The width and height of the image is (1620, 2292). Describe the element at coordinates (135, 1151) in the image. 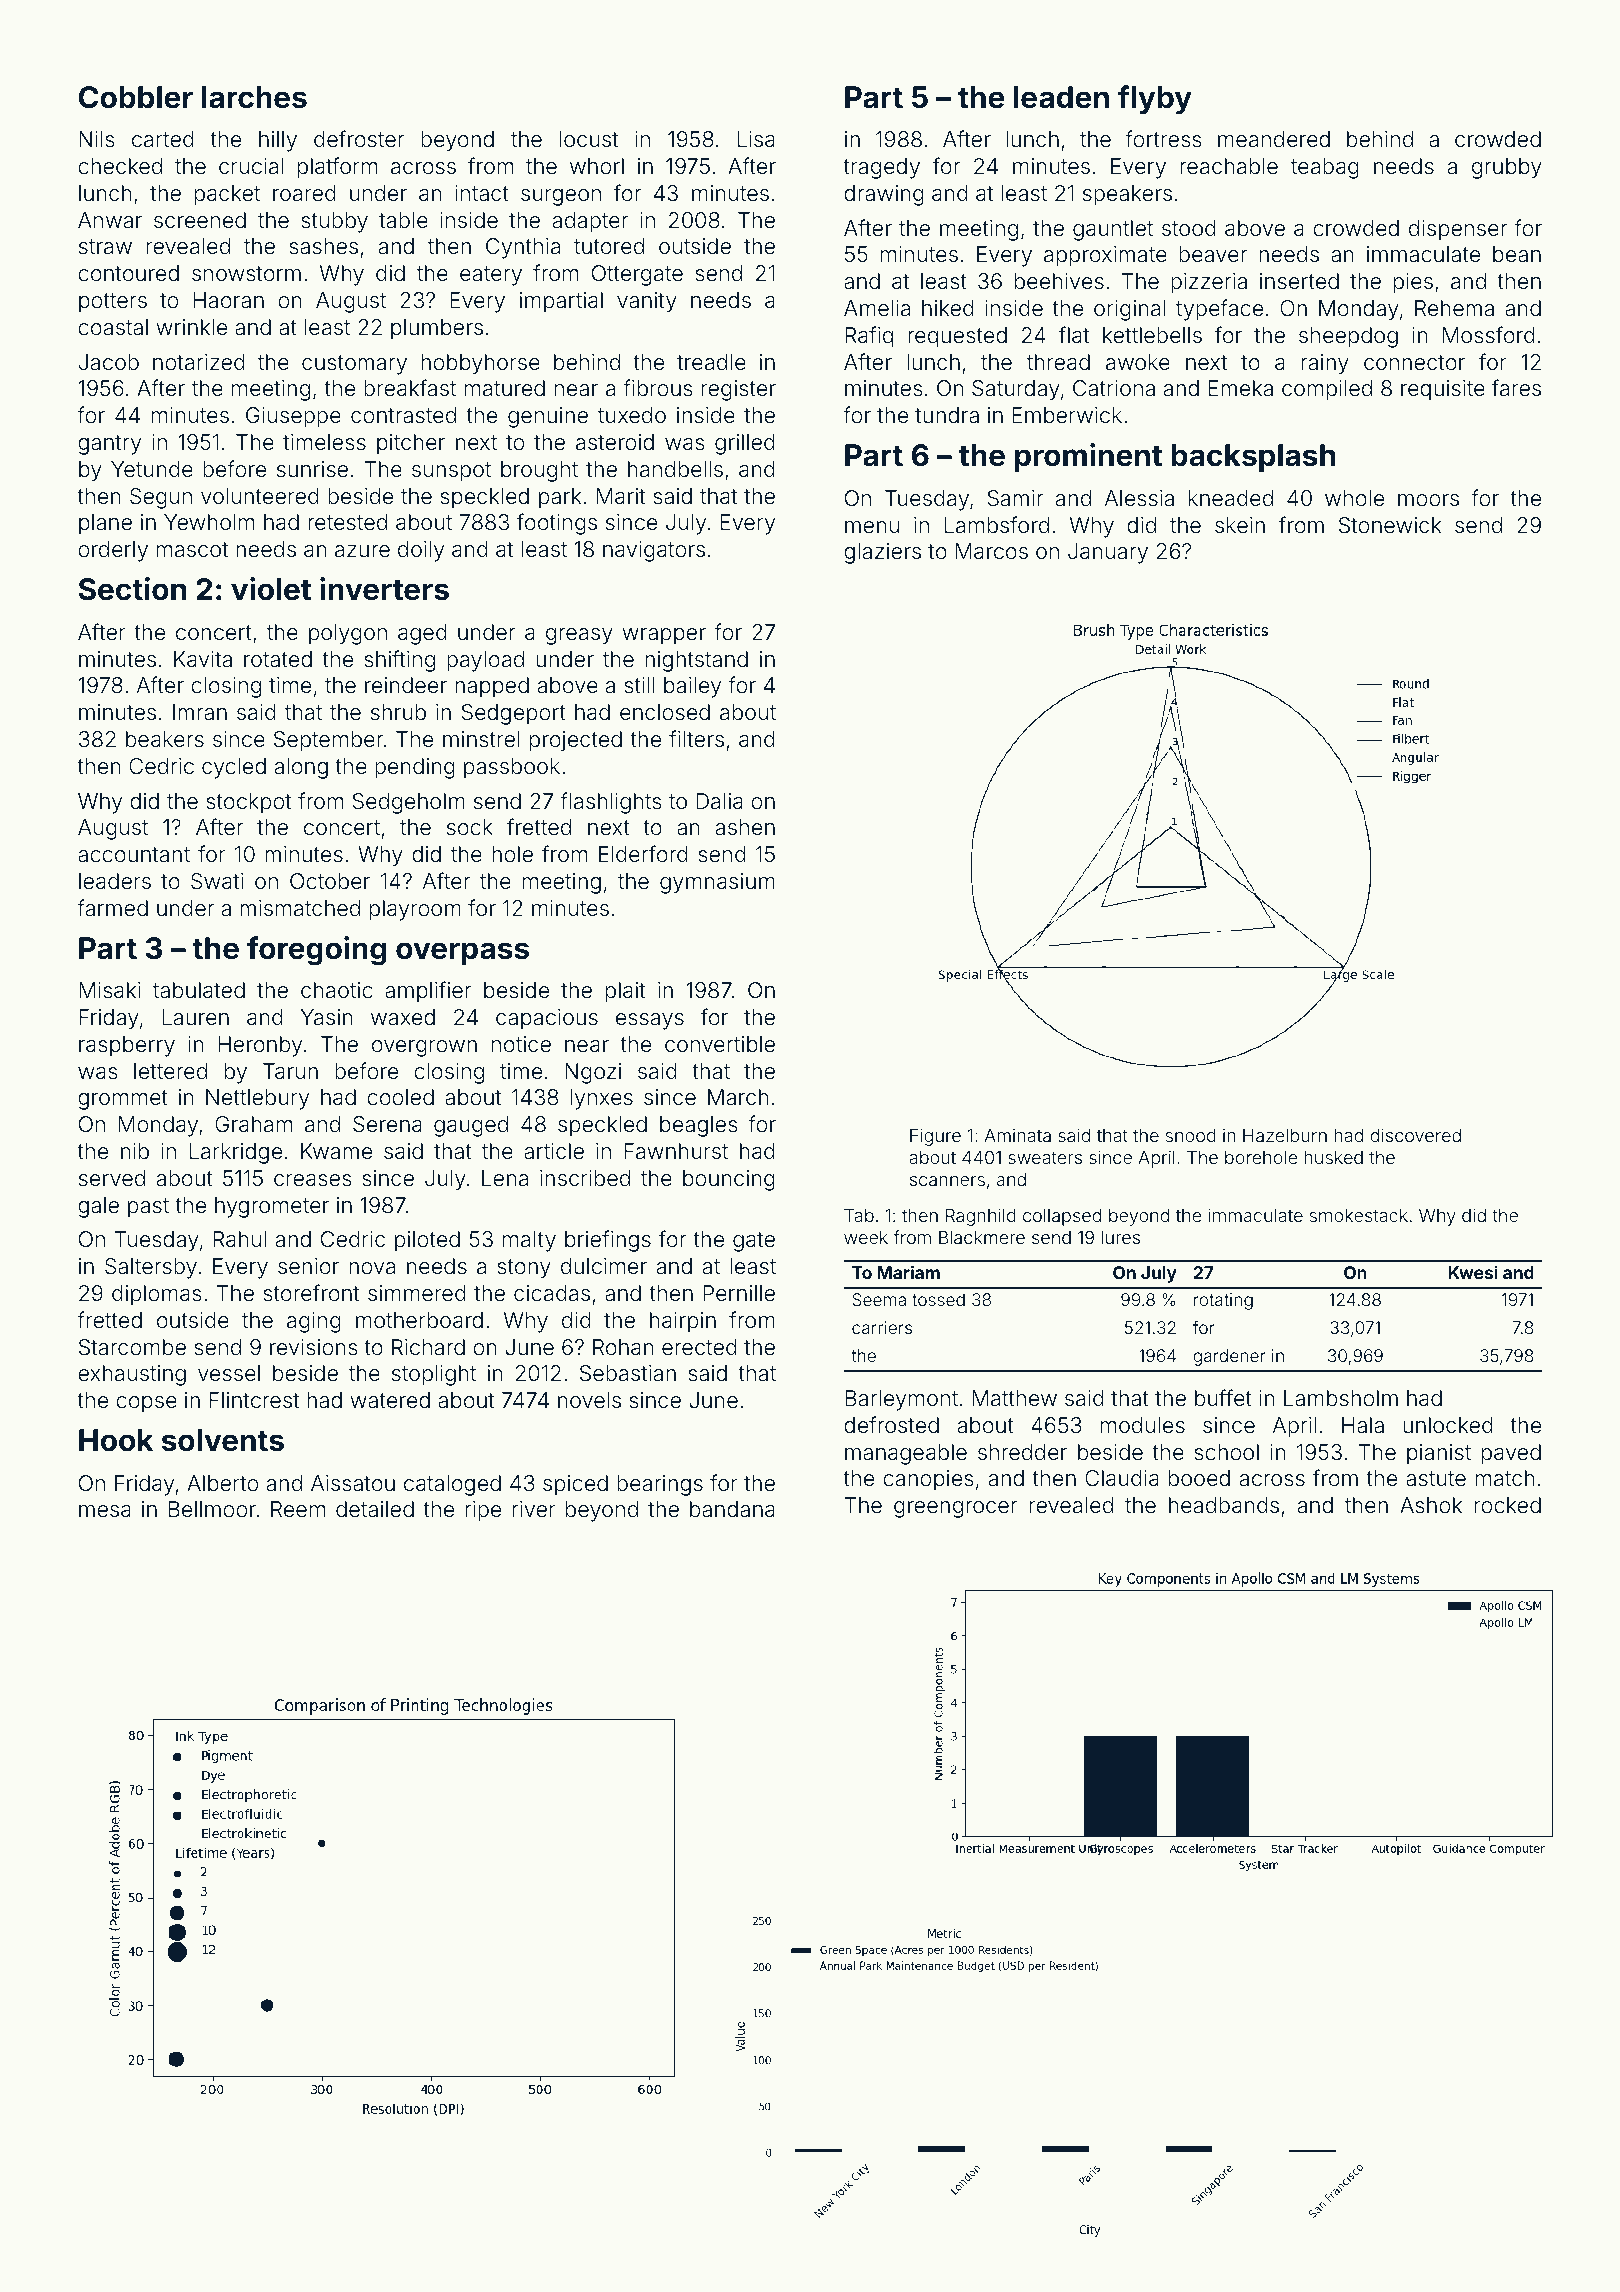

I see `nib` at that location.
